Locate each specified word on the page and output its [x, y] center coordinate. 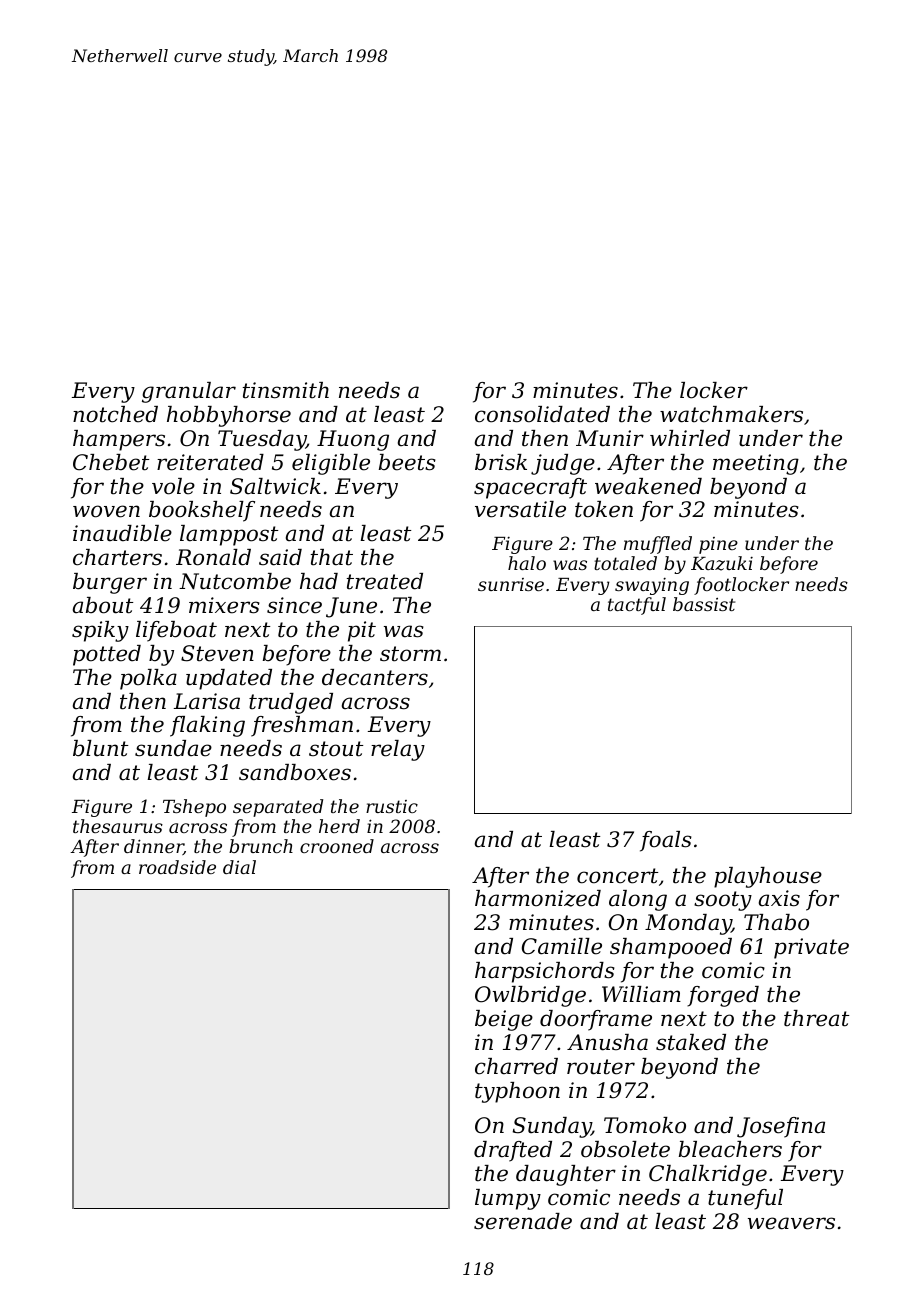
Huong [353, 440]
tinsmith [286, 390]
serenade [523, 1221]
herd [339, 826]
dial [239, 867]
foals [666, 841]
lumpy [508, 1199]
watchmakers [731, 414]
